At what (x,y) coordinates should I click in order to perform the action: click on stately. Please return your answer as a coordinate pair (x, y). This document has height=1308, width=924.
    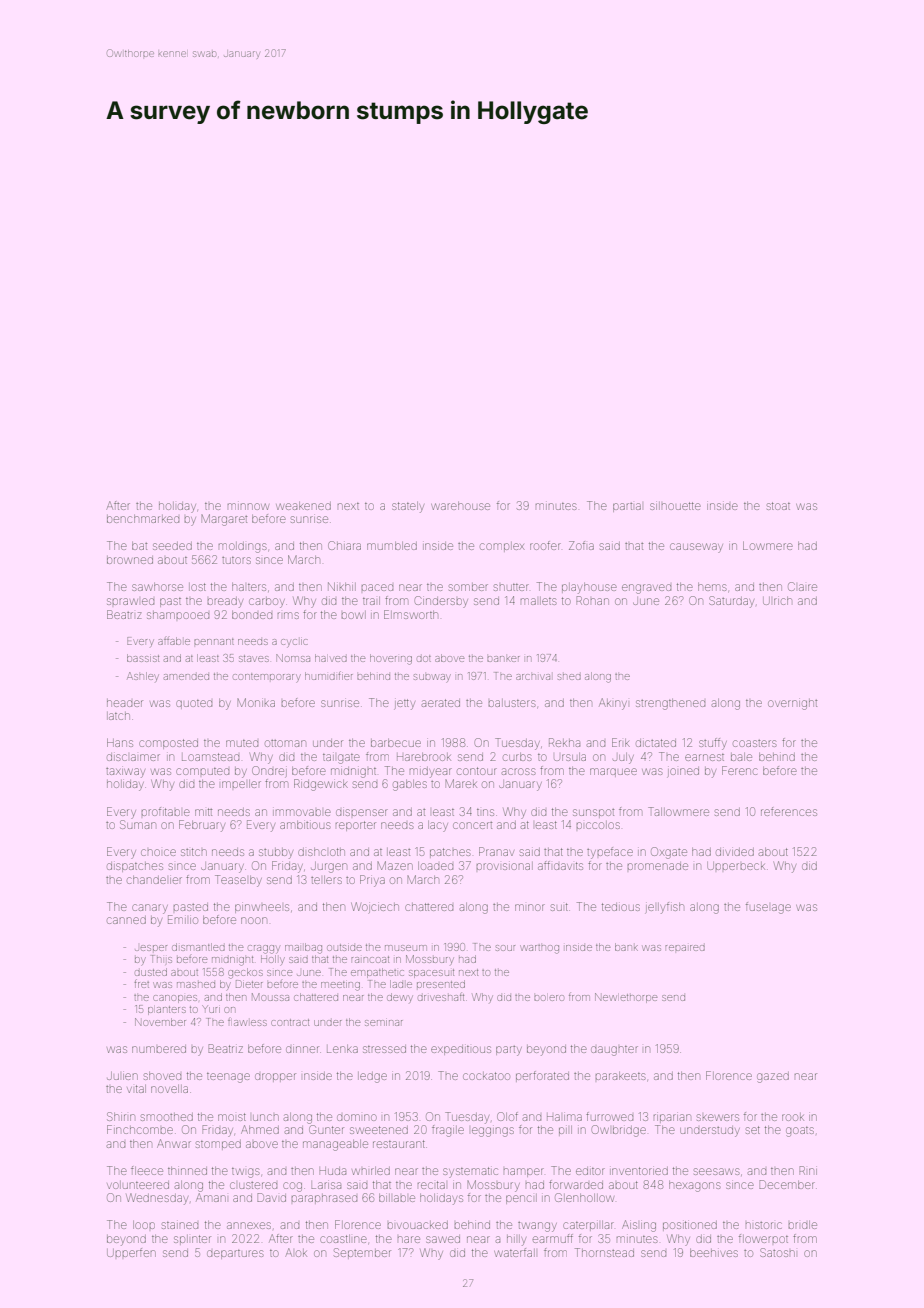
    Looking at the image, I should click on (408, 507).
